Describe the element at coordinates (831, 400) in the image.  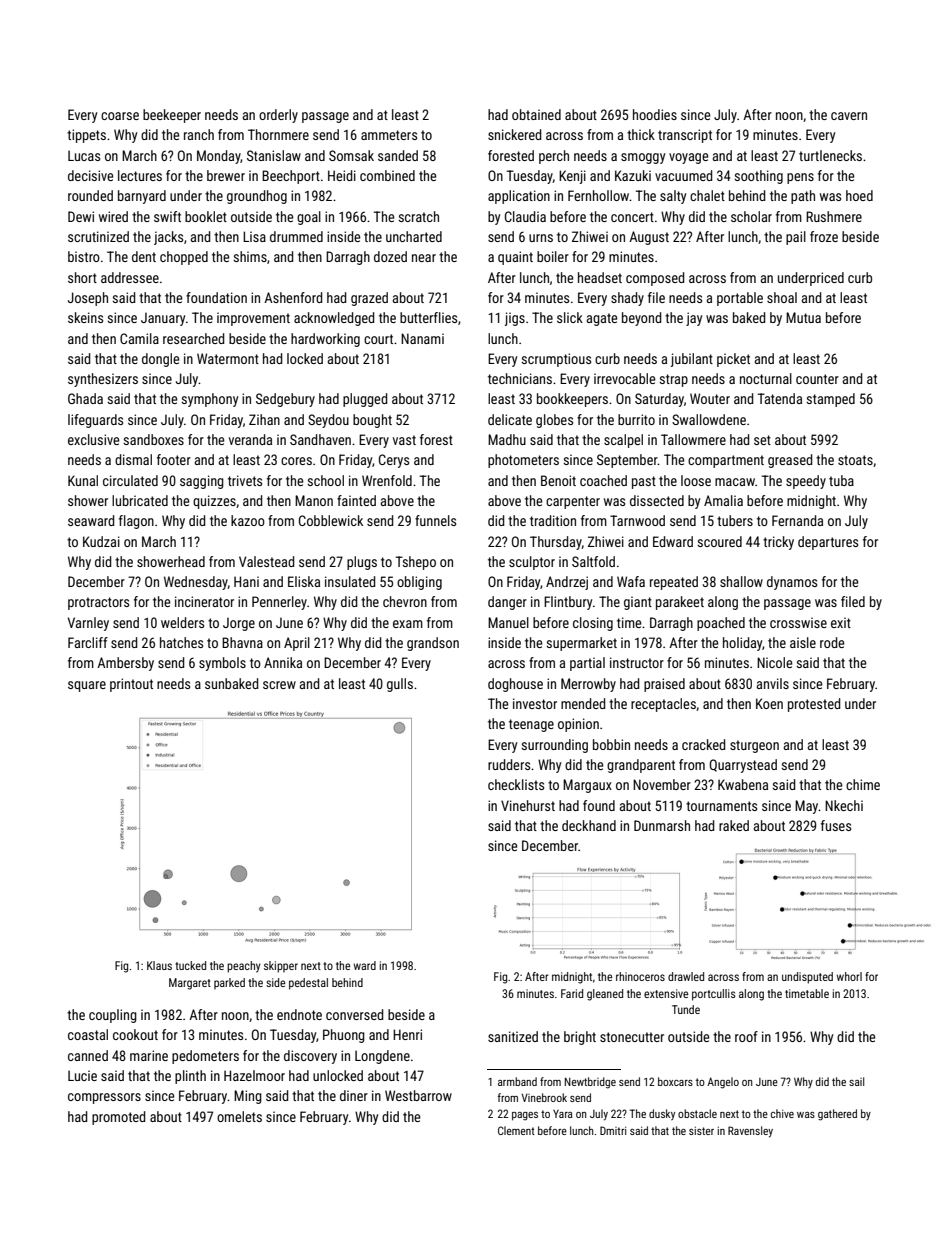
I see `stamped` at that location.
